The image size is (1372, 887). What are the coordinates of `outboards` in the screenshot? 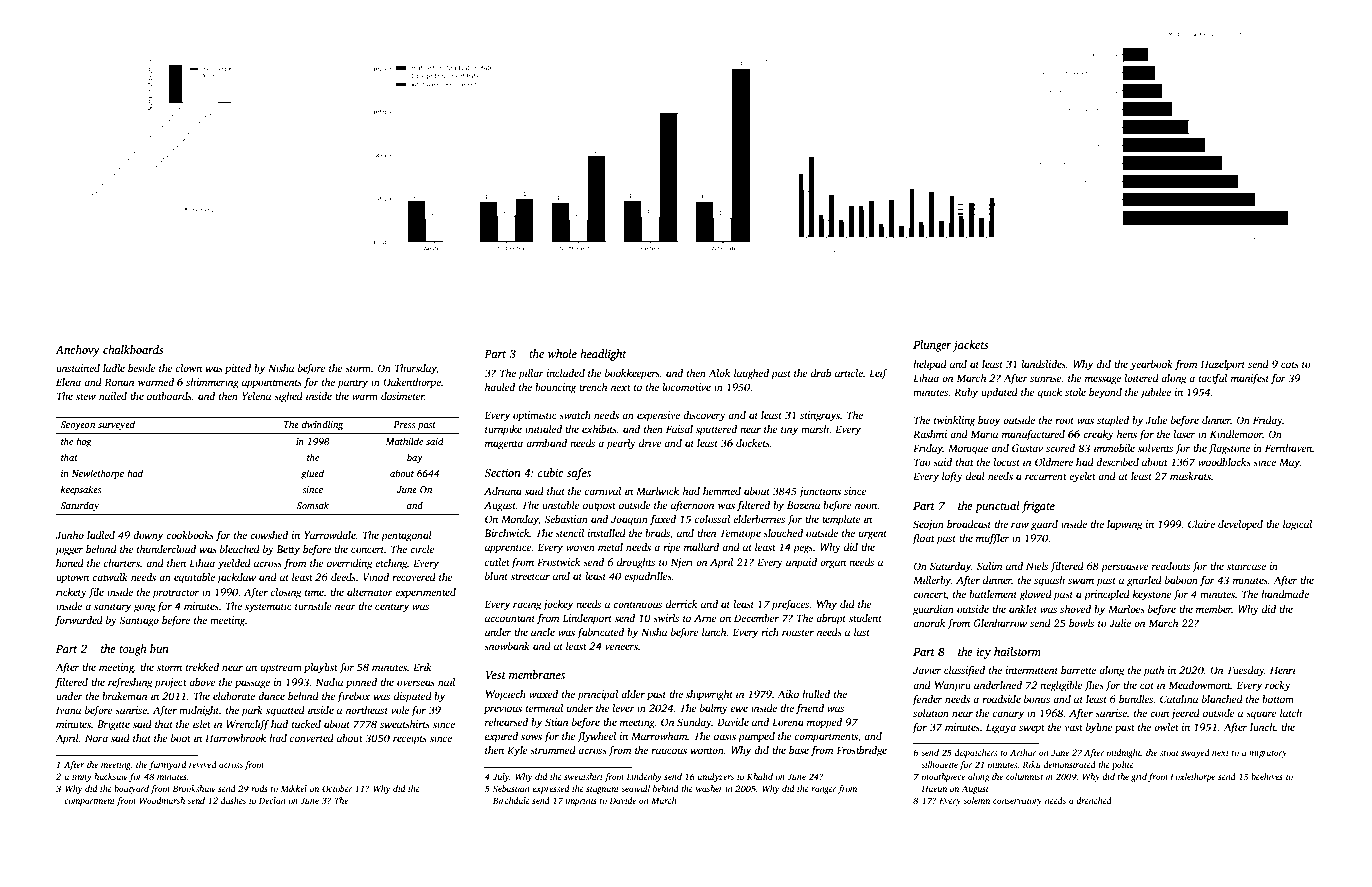 It's located at (169, 396).
